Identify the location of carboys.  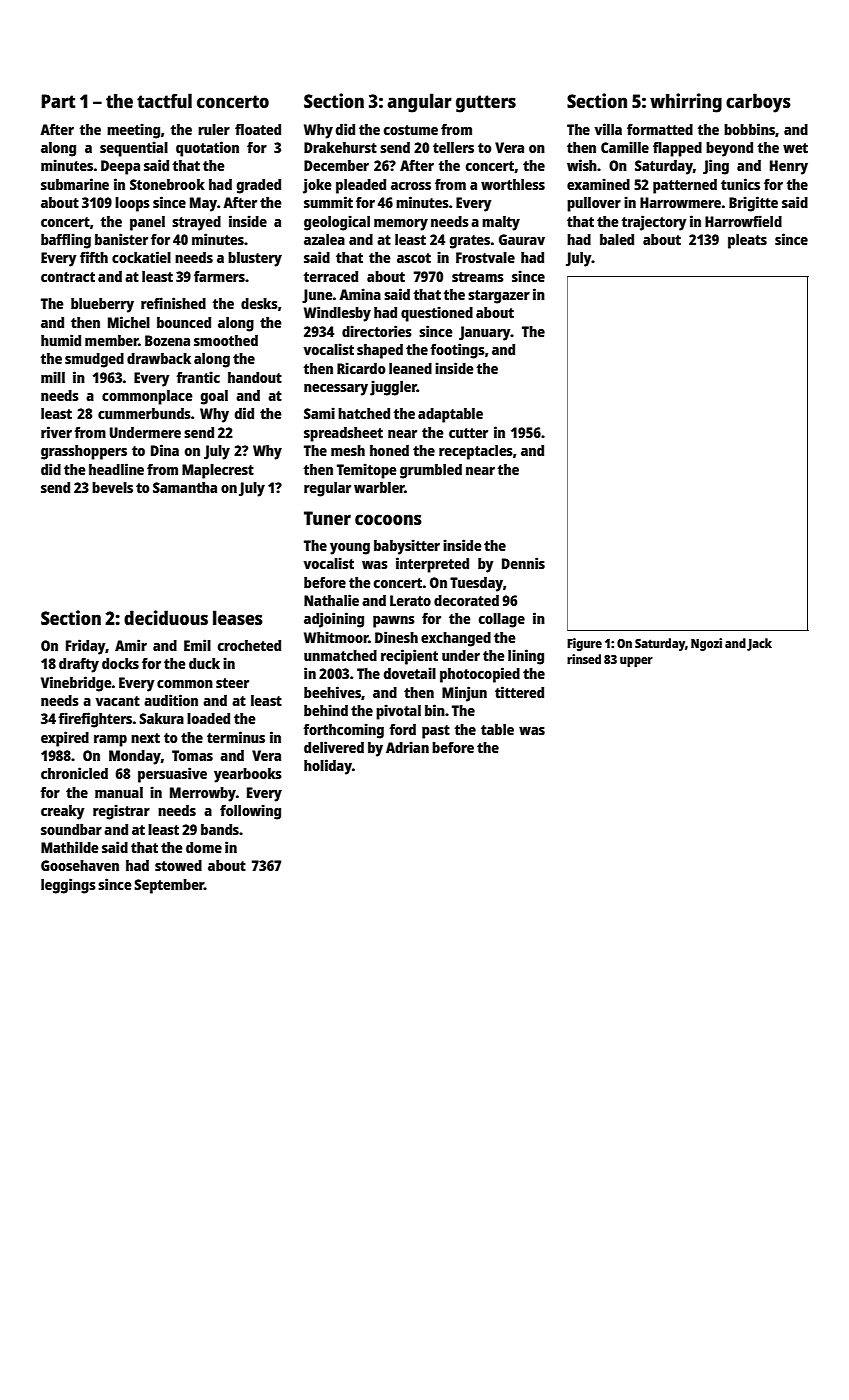
(758, 103).
